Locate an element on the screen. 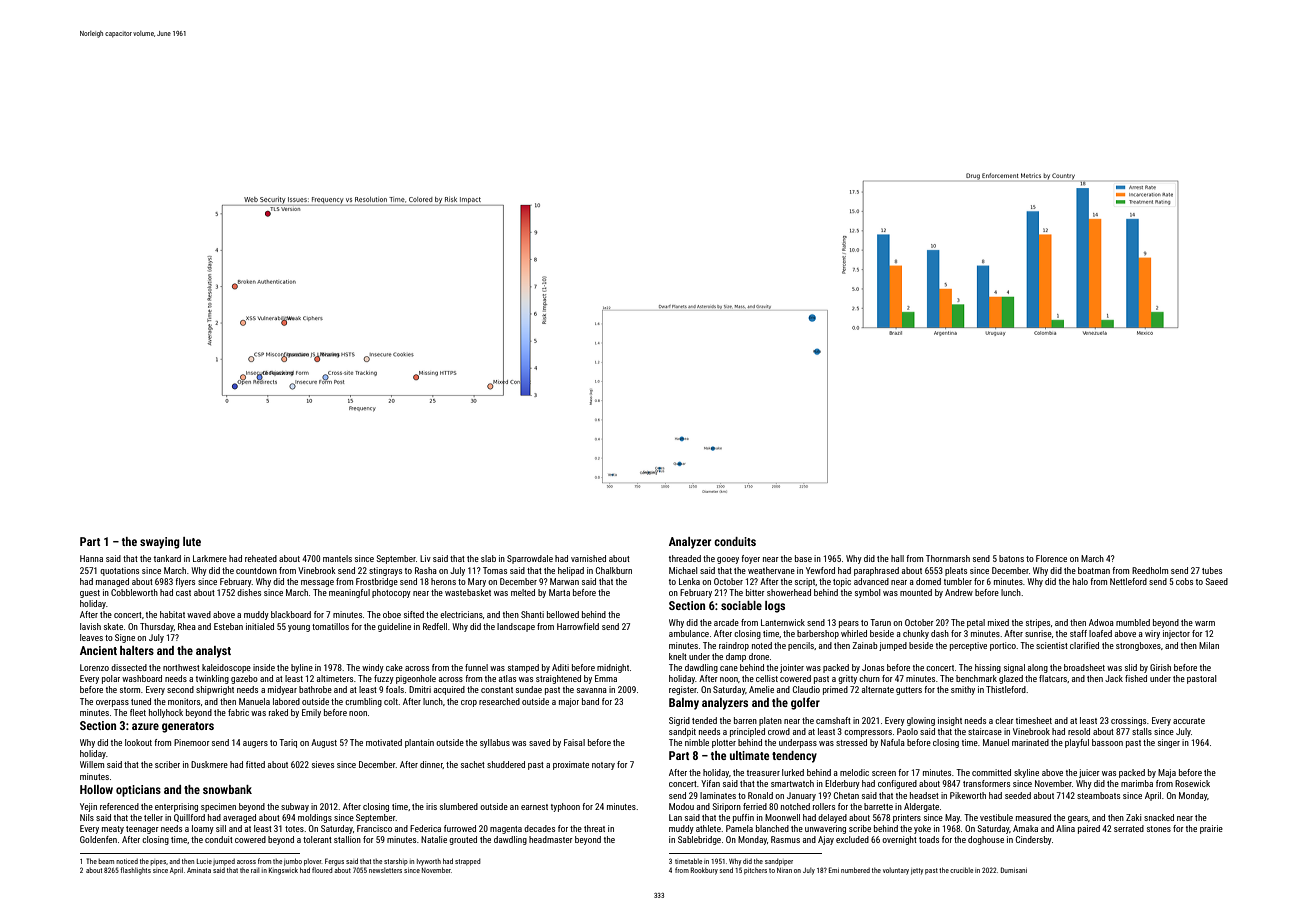 The width and height of the screenshot is (1308, 924). flashlights is located at coordinates (135, 871).
